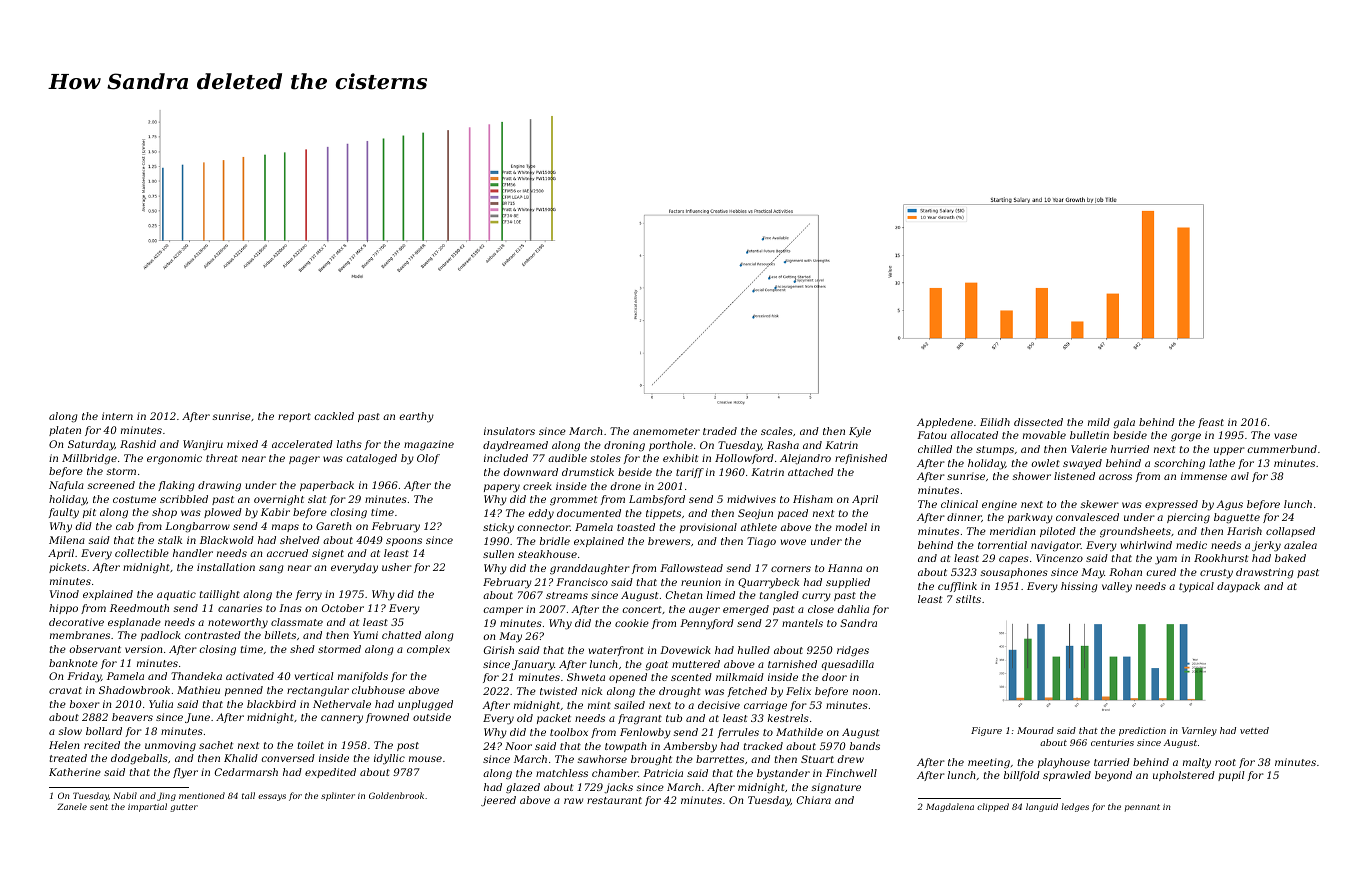 The height and width of the screenshot is (887, 1372). I want to click on clipped, so click(993, 807).
